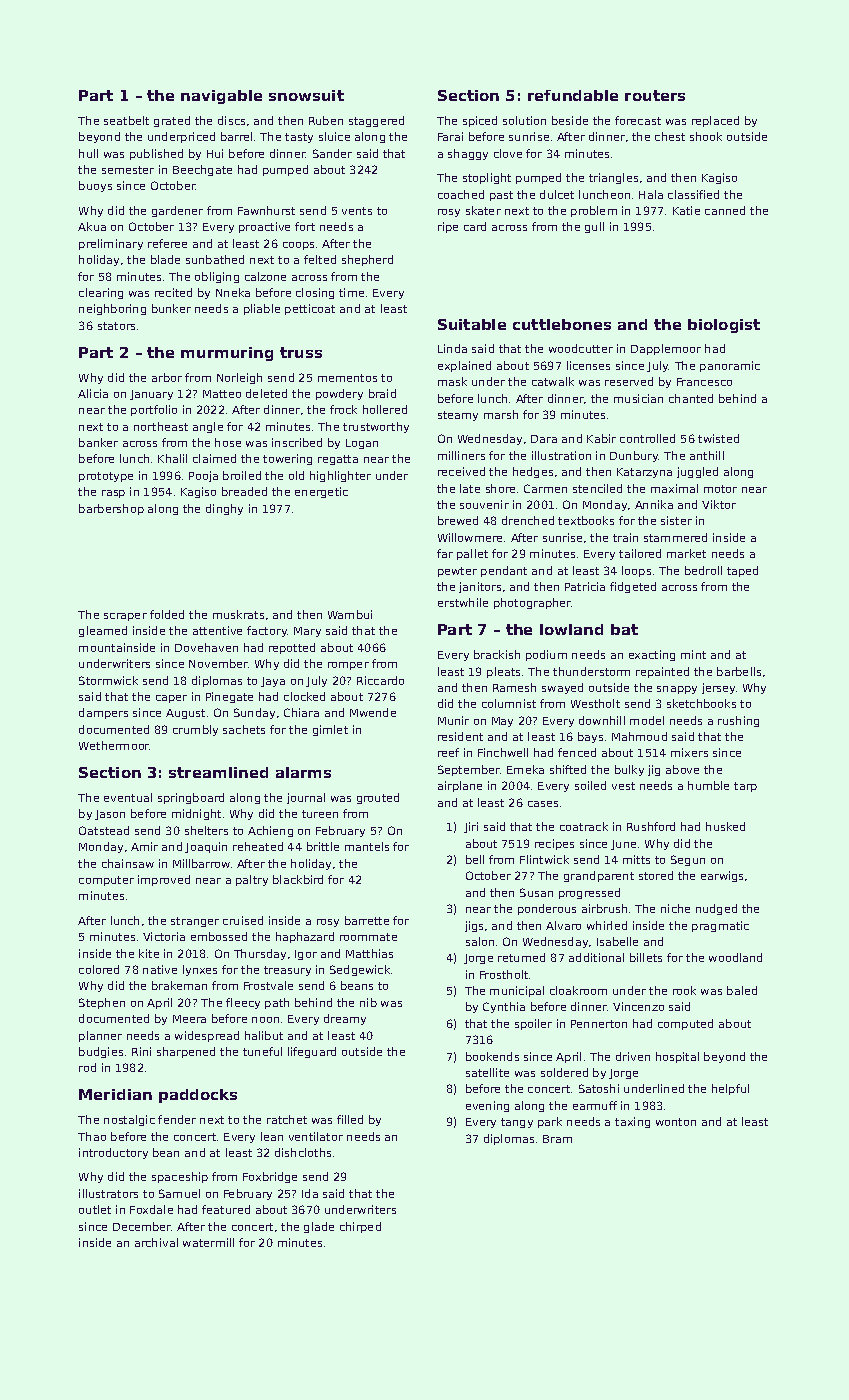  I want to click on Wethermoor, so click(114, 745).
